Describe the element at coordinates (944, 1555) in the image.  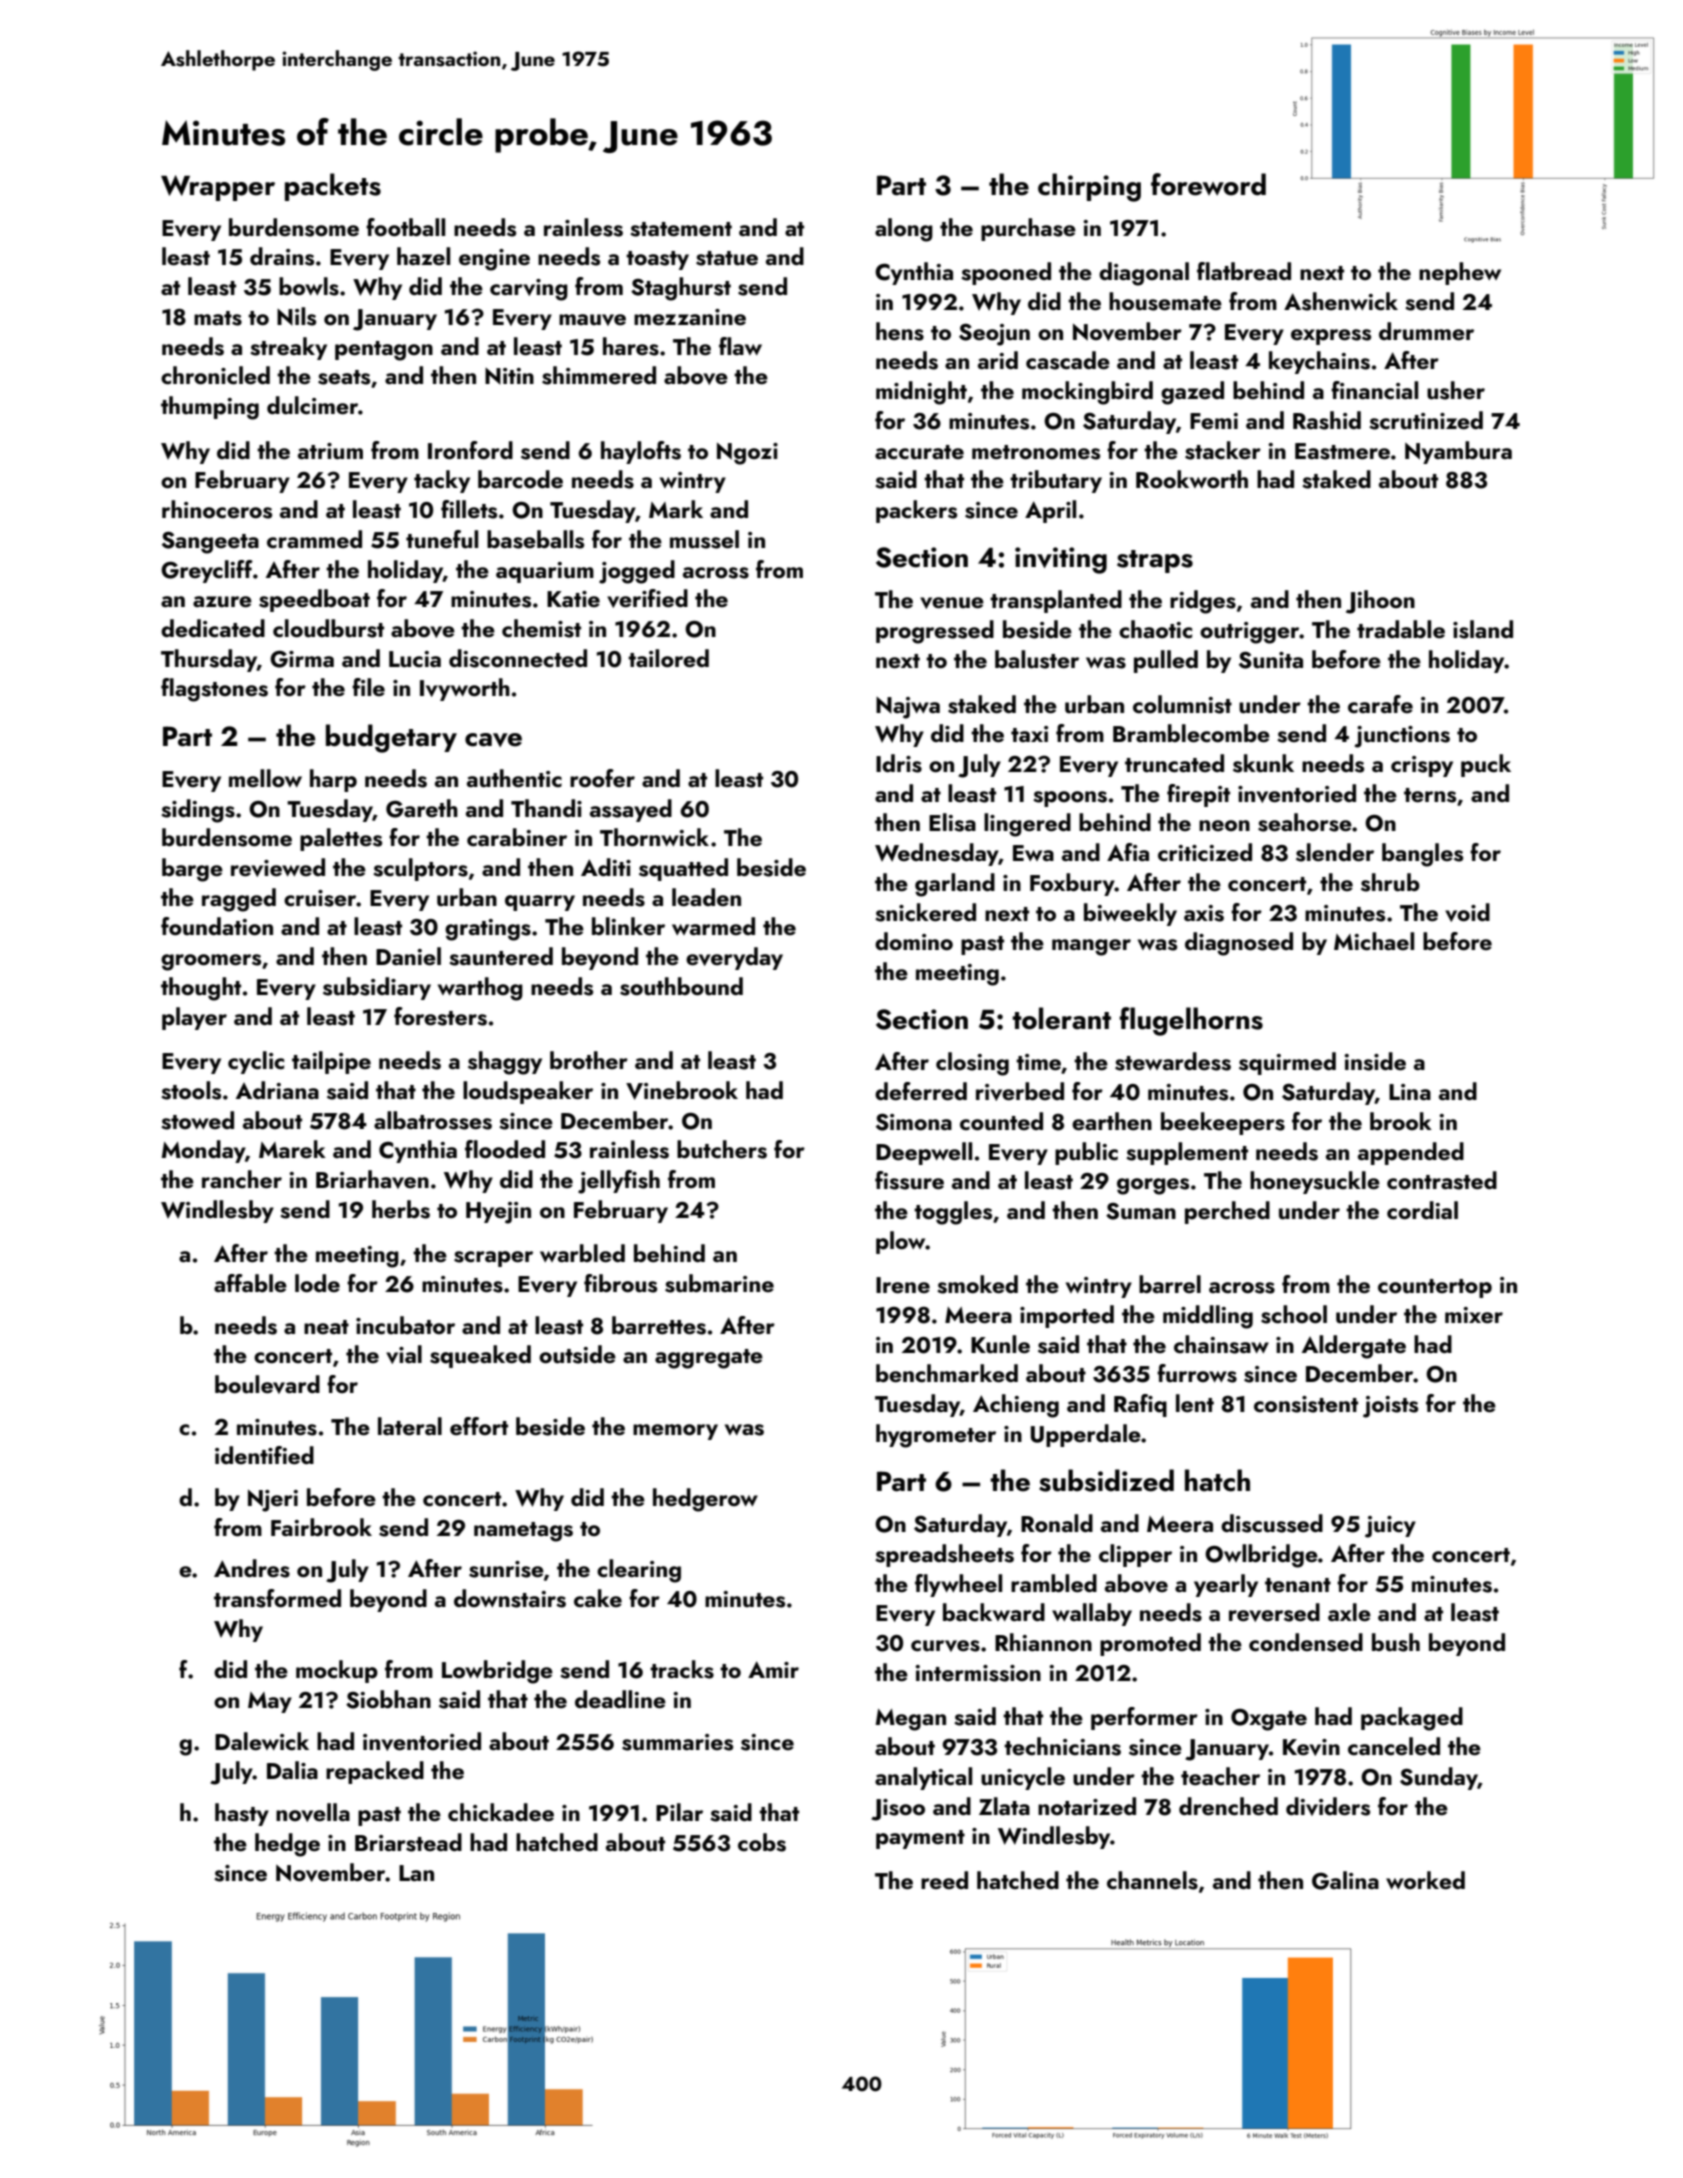
I see `spreadsheets` at that location.
